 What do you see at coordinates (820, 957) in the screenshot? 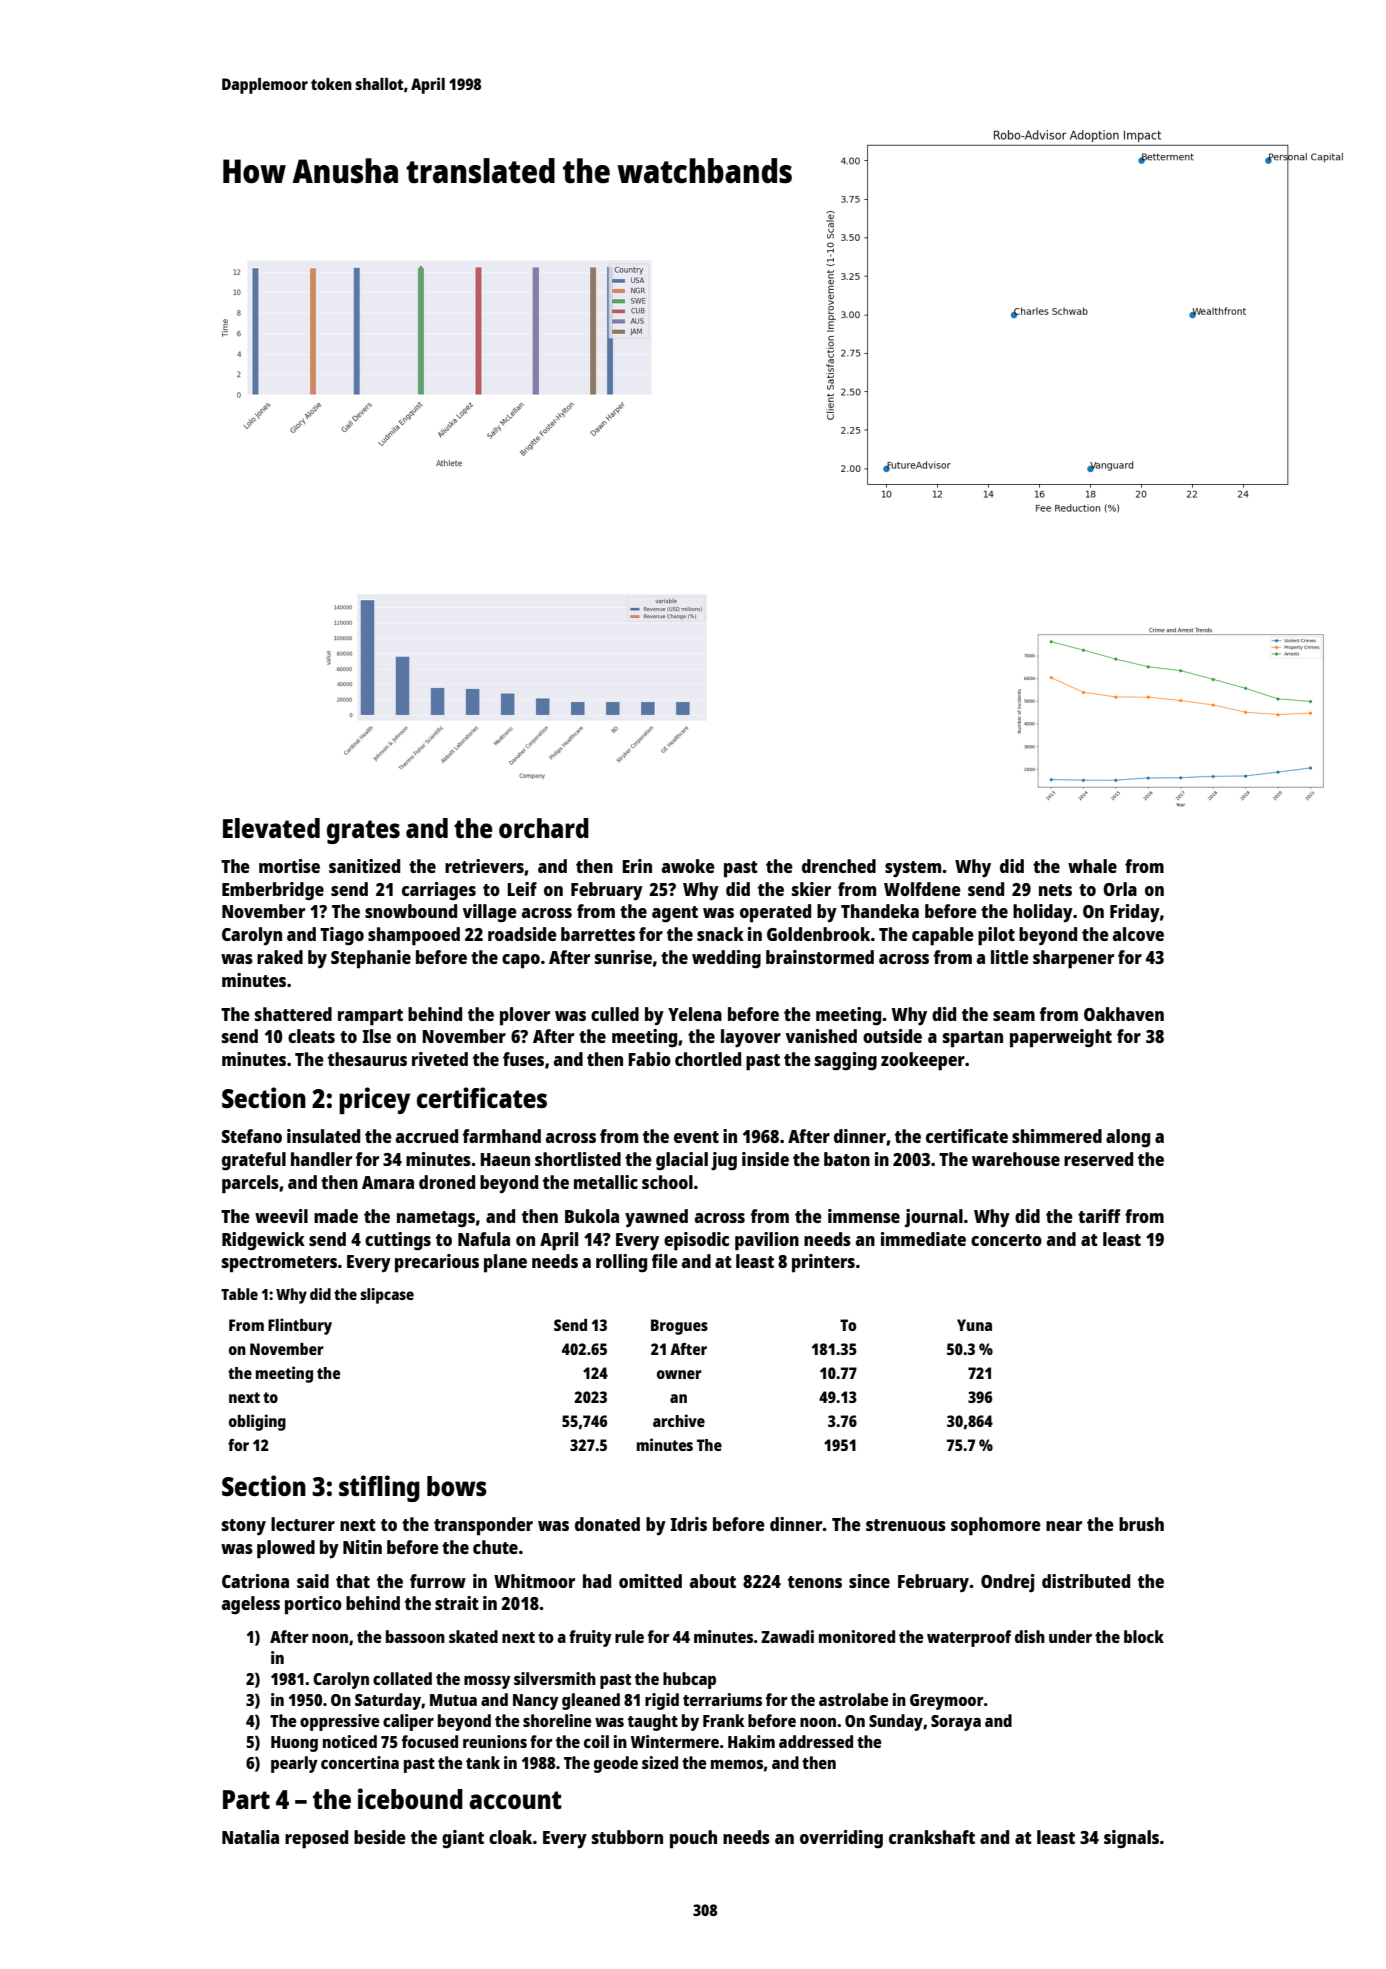
I see `brainstormed` at bounding box center [820, 957].
